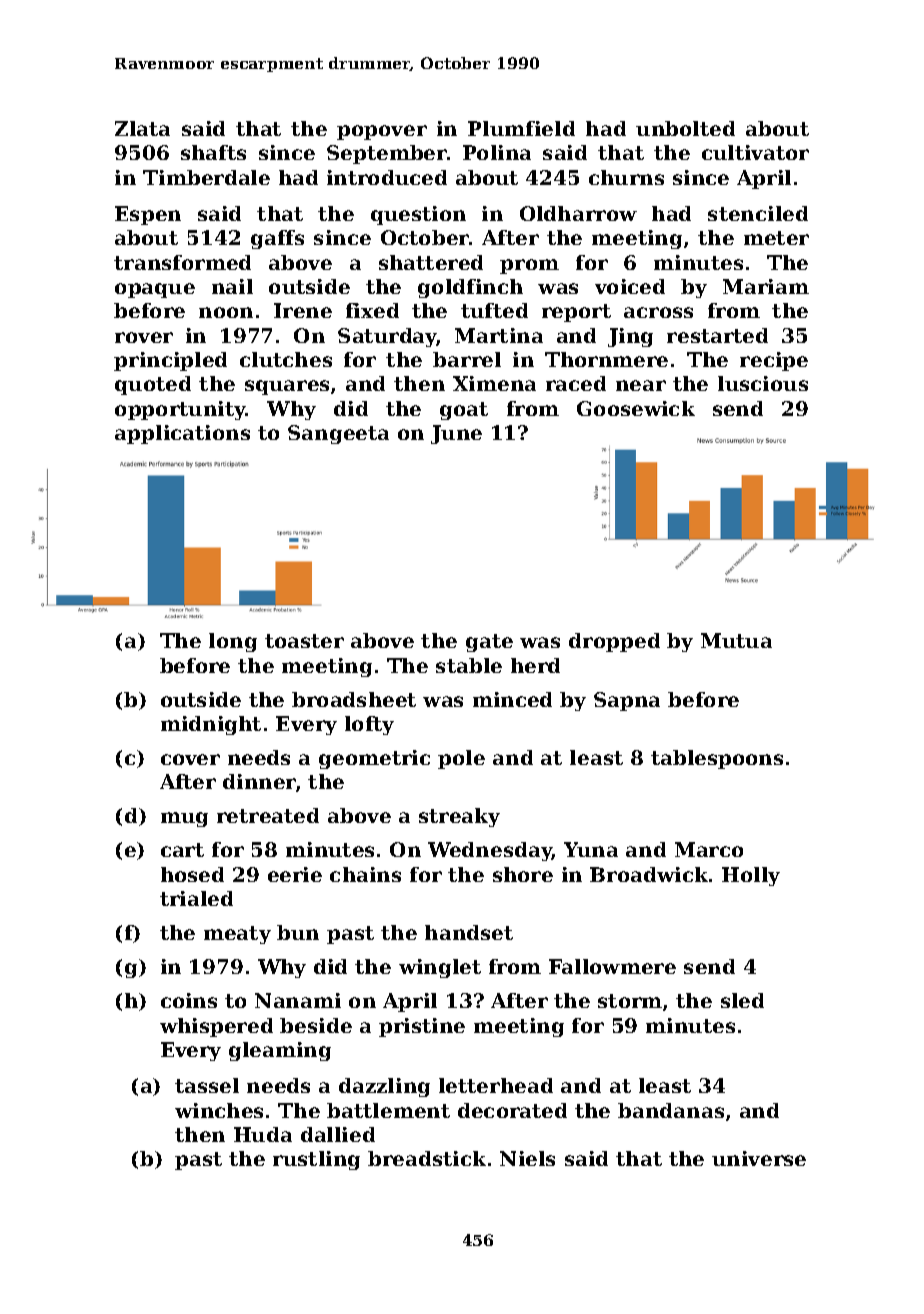  Describe the element at coordinates (219, 1110) in the image. I see `winches` at that location.
